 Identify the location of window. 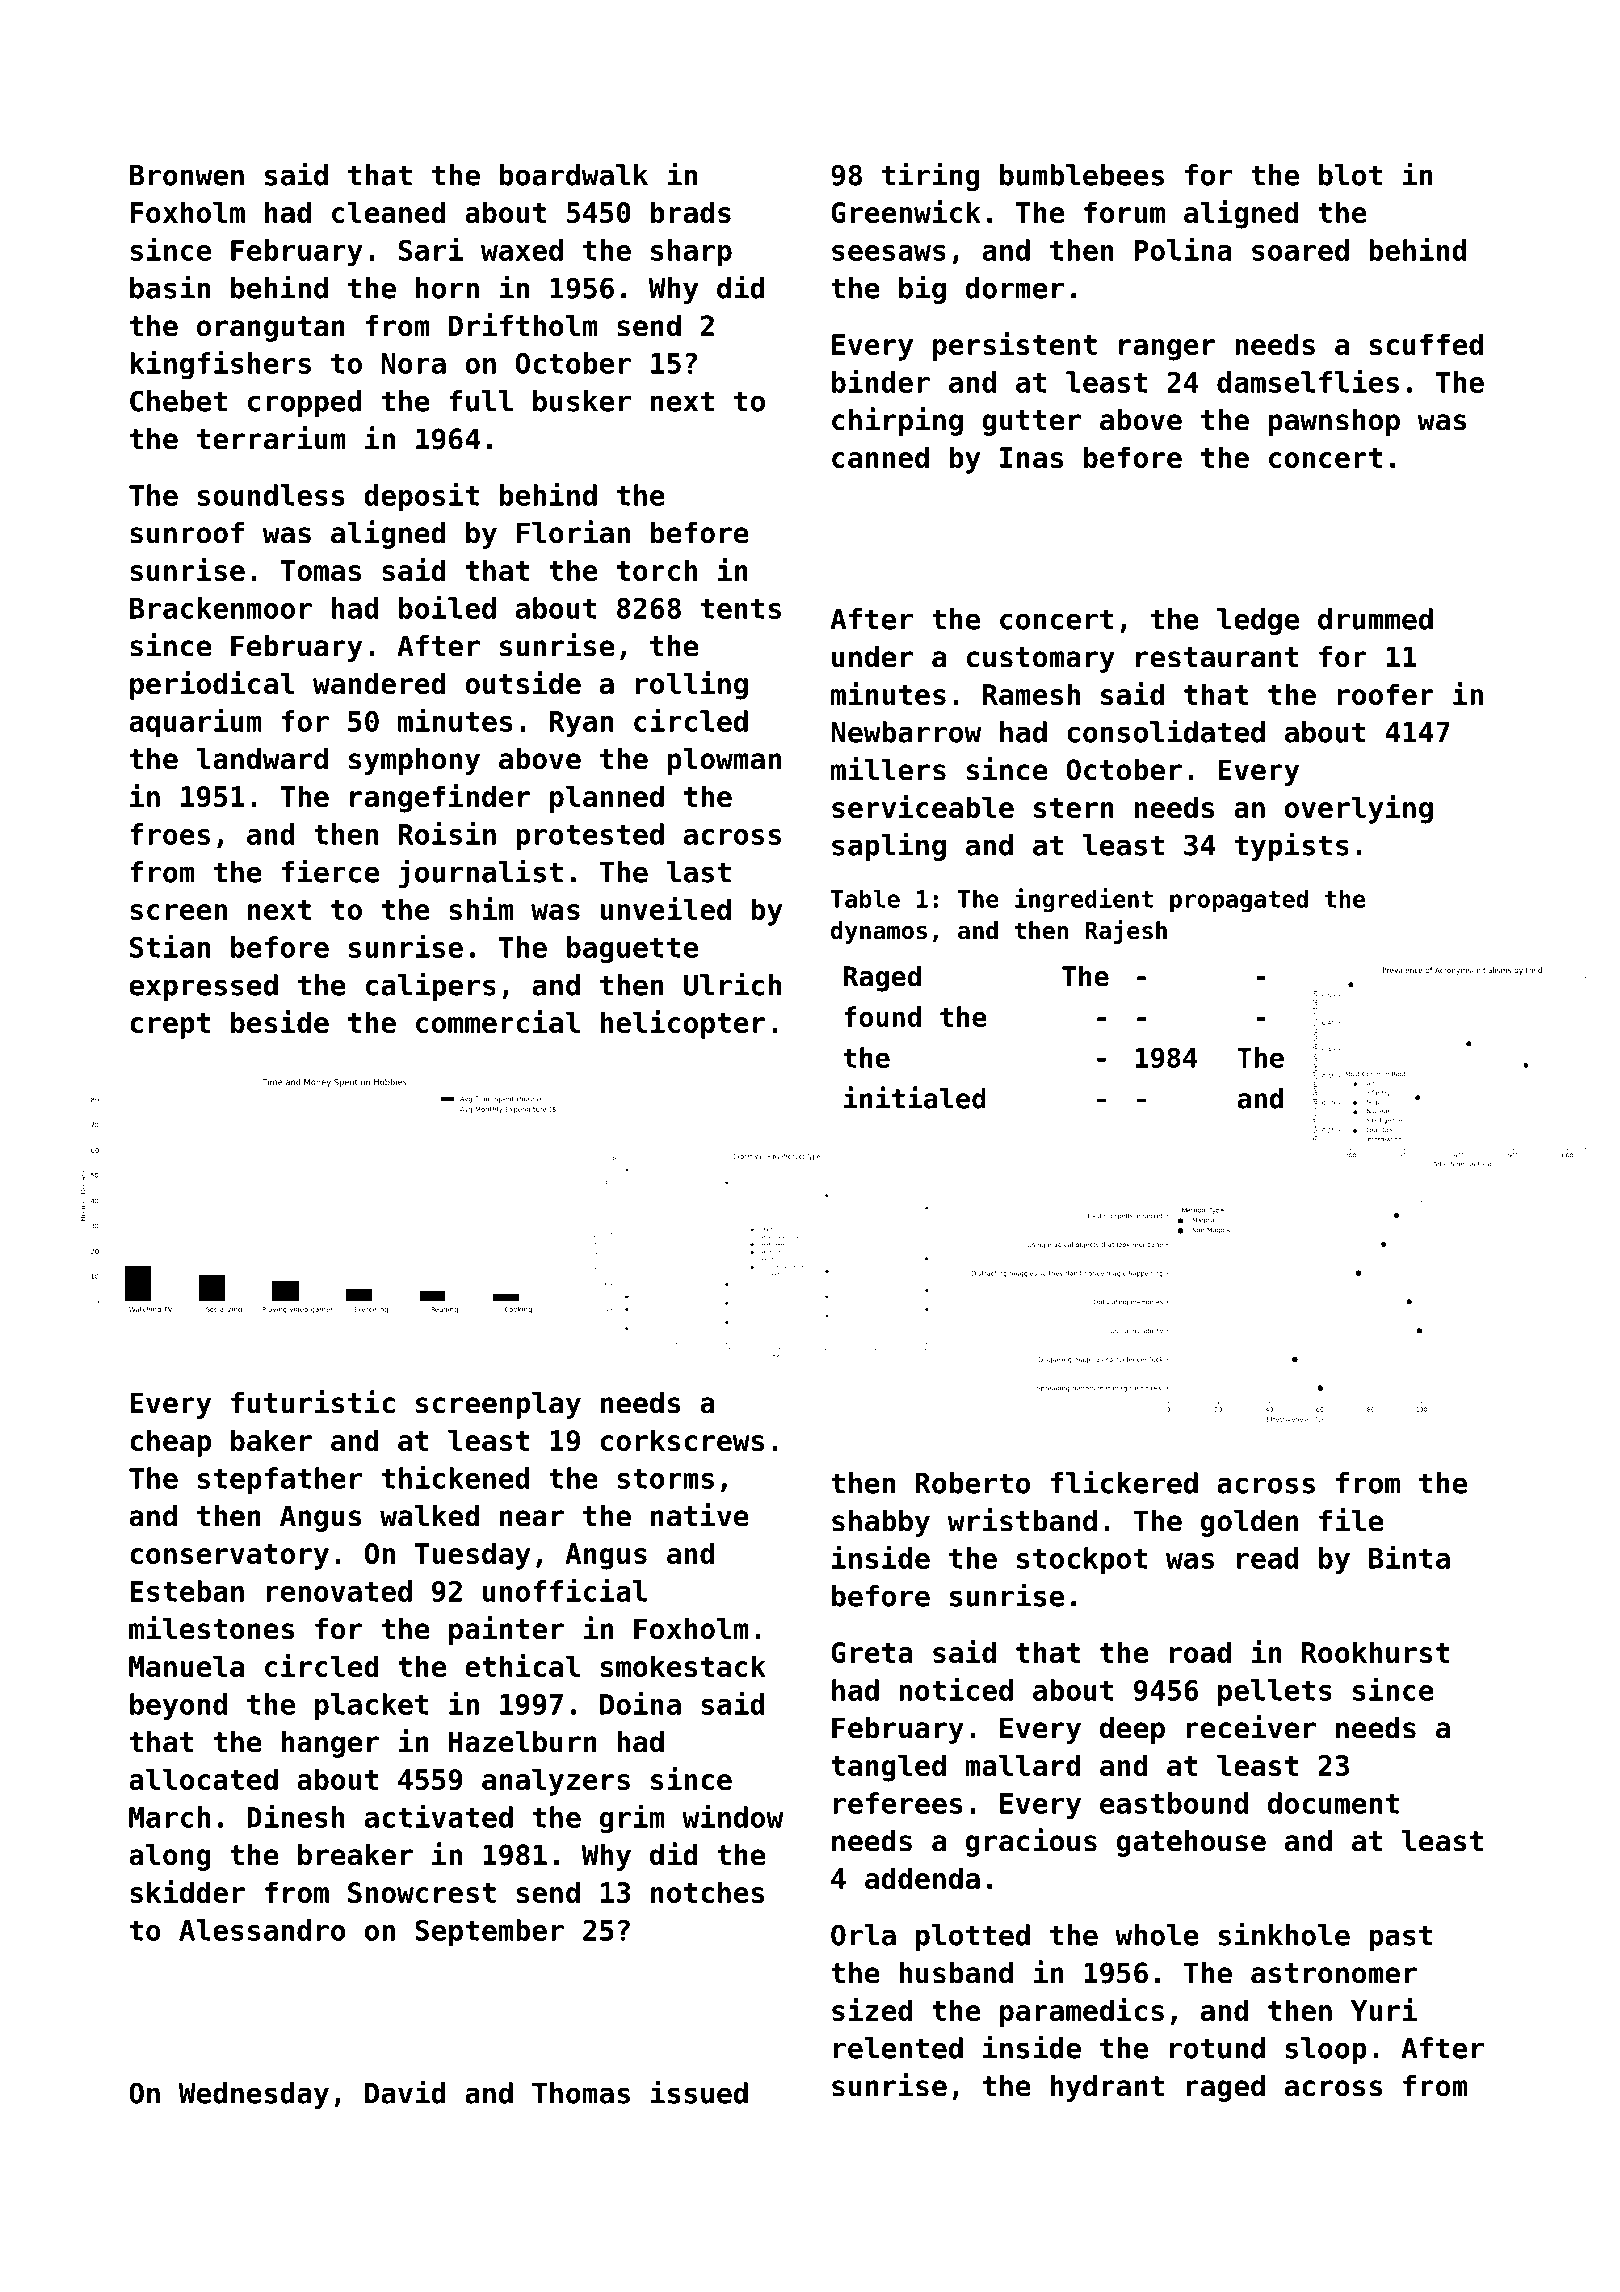
(732, 1816).
